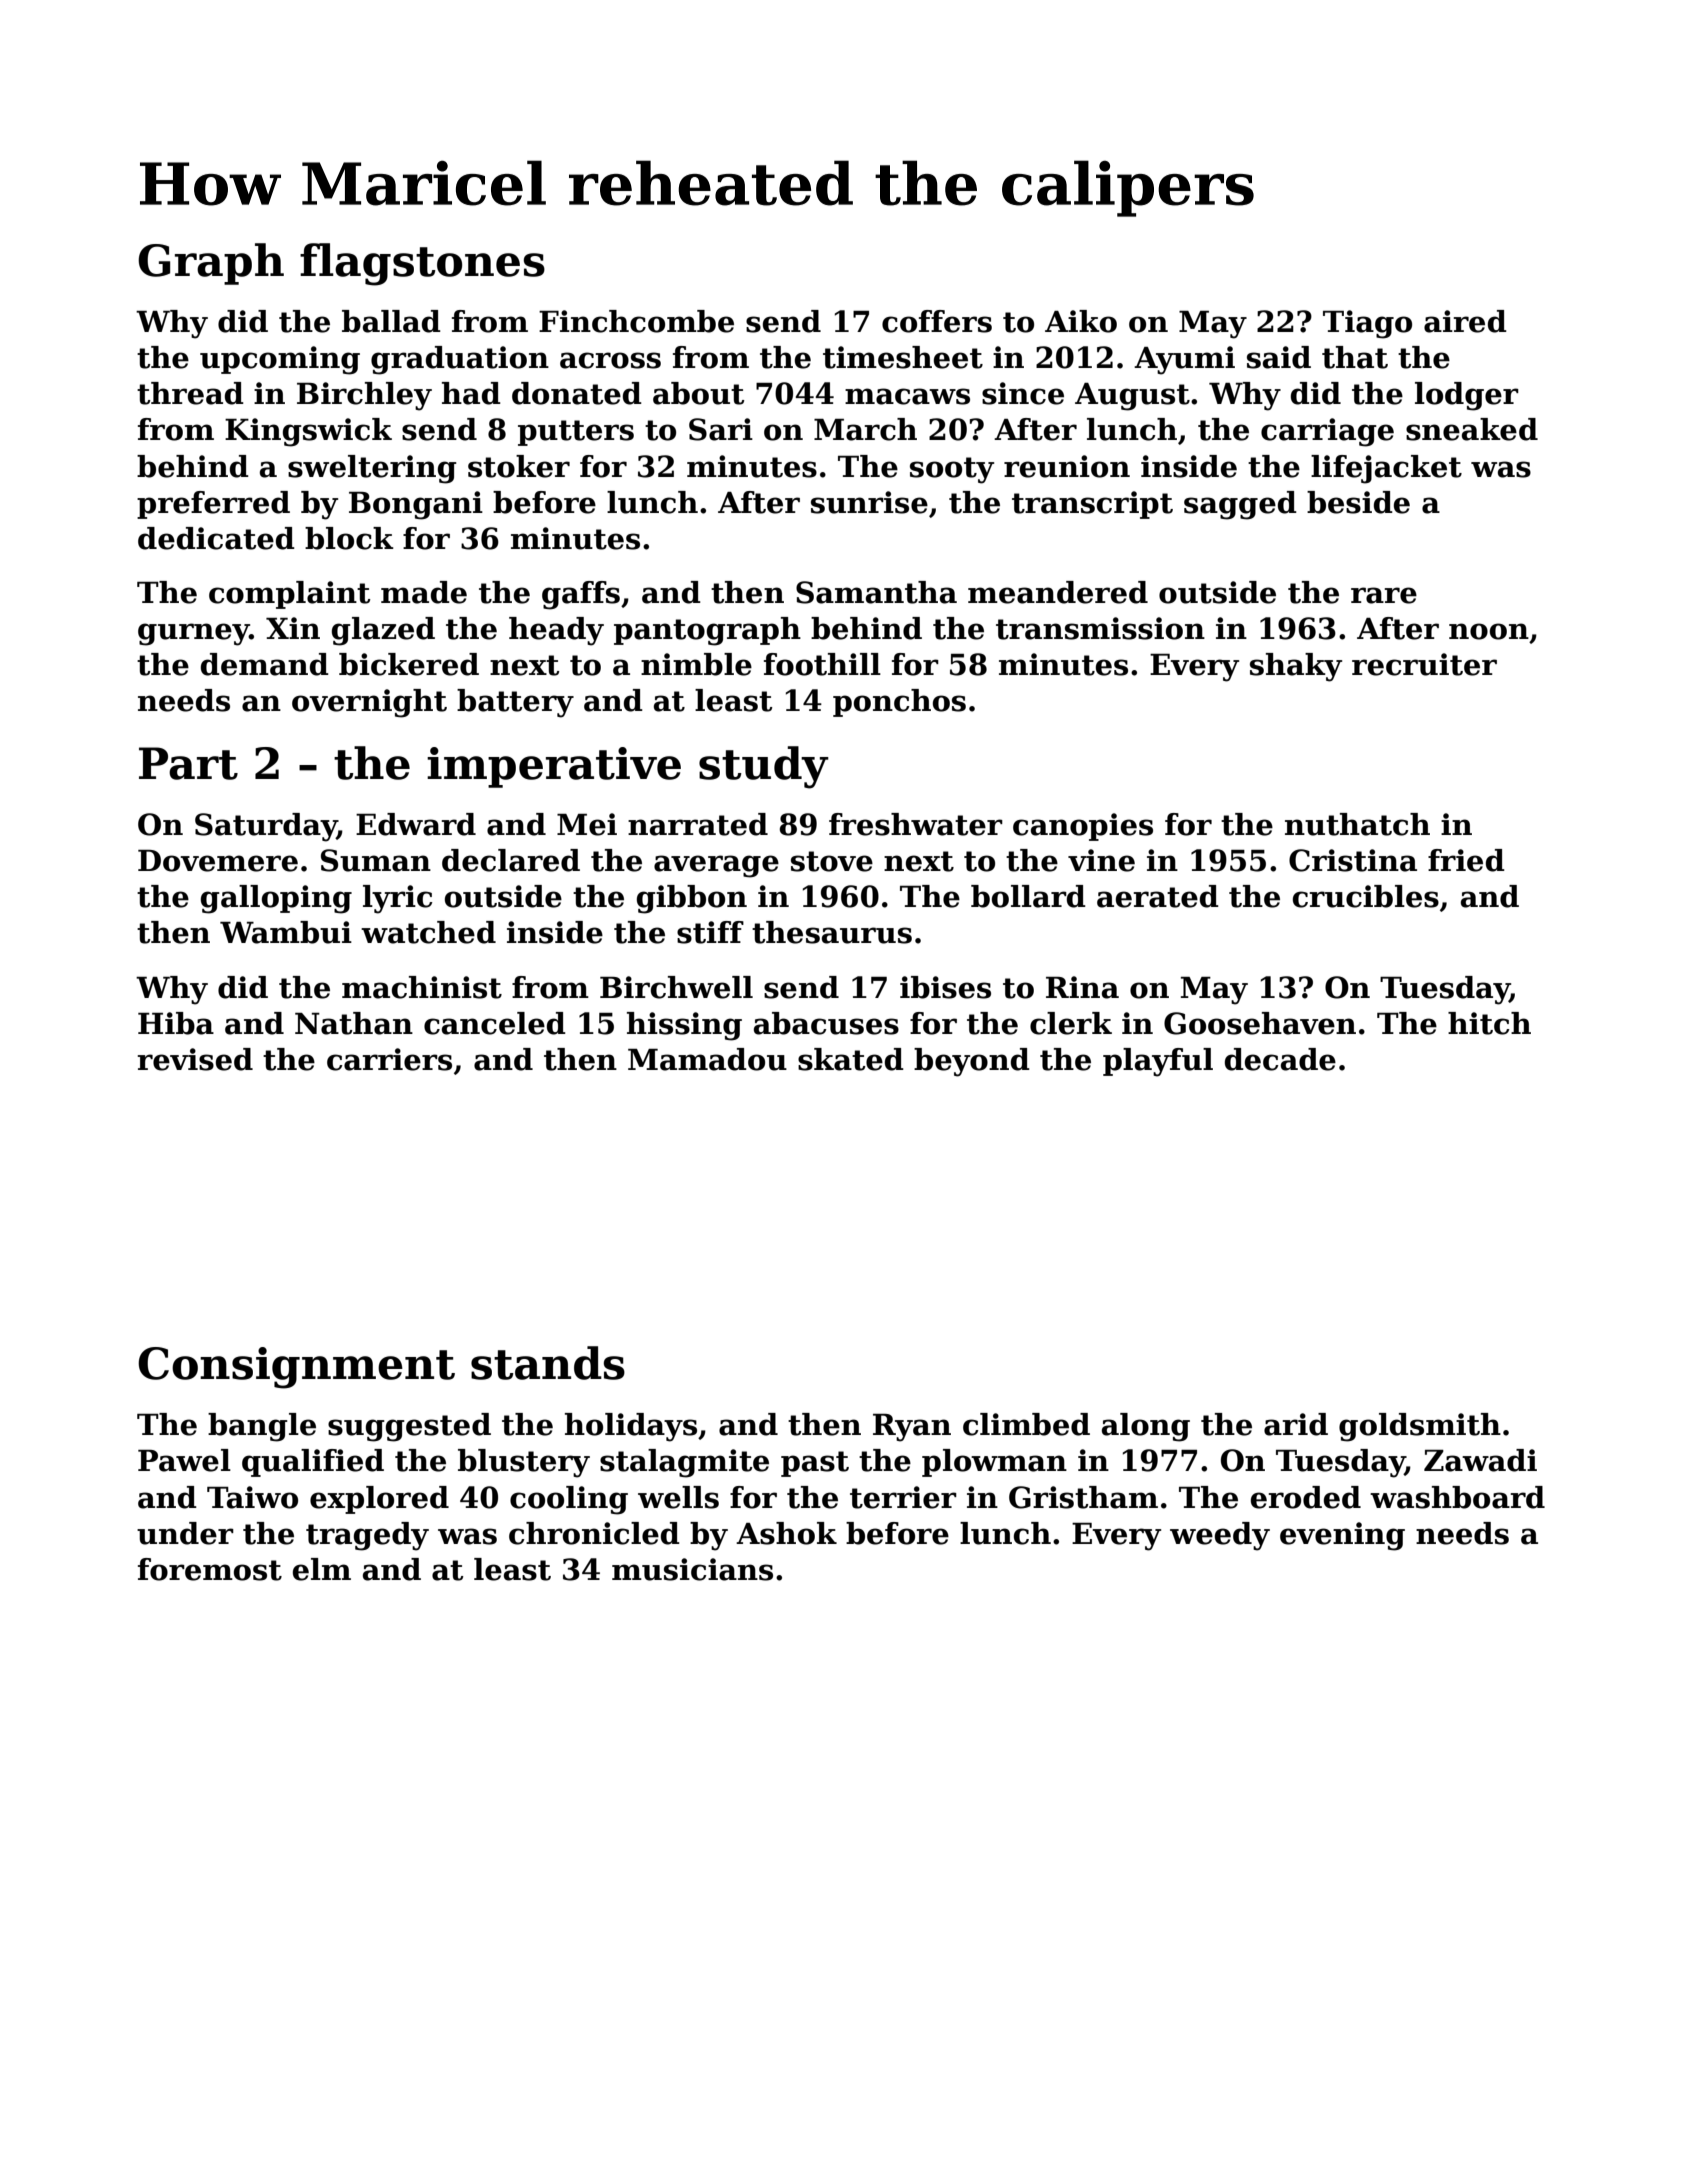  I want to click on recruiter, so click(1424, 664).
